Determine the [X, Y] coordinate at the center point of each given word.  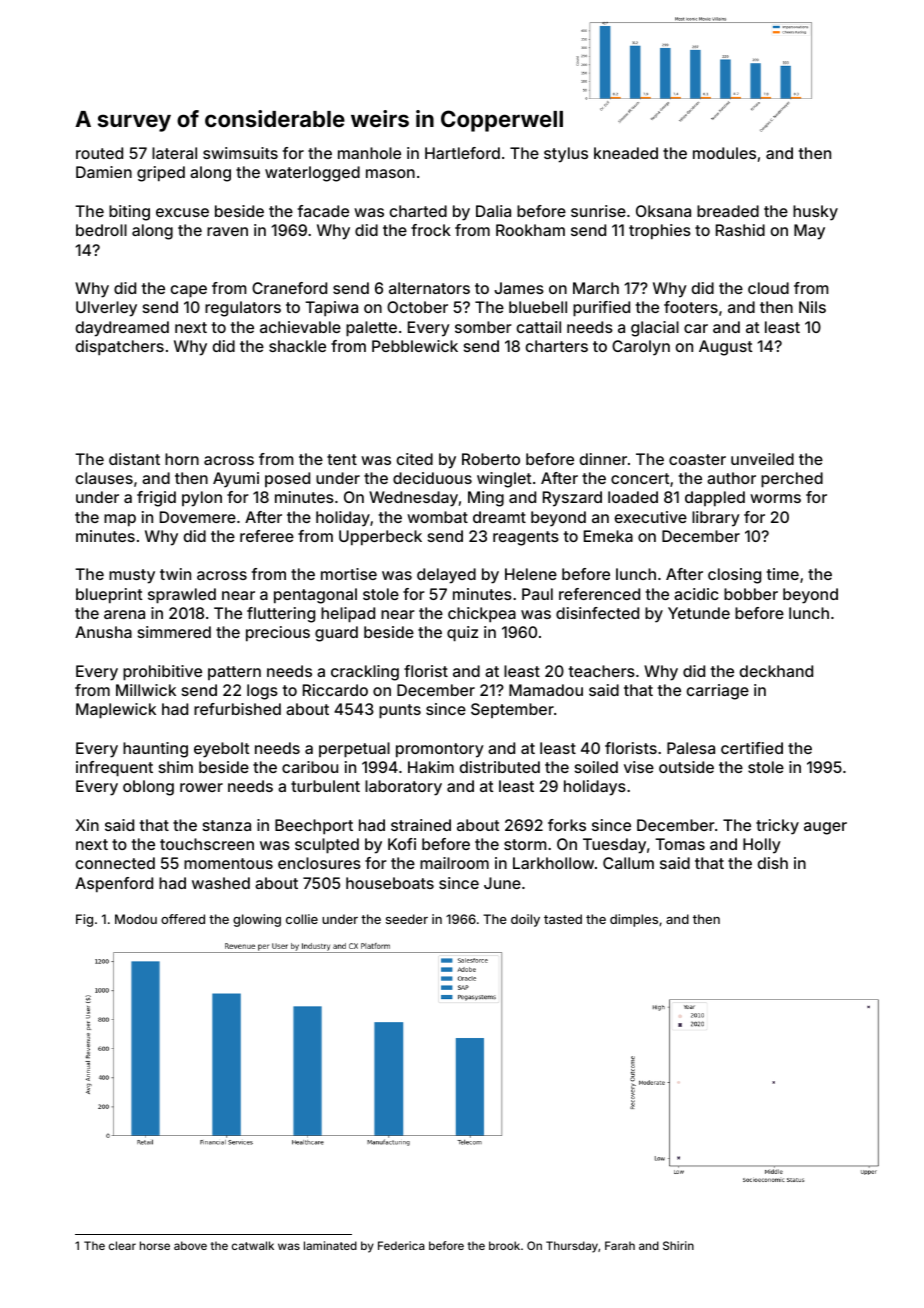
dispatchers [120, 348]
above [190, 1245]
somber [483, 327]
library [716, 519]
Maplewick [116, 711]
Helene [531, 574]
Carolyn [641, 348]
